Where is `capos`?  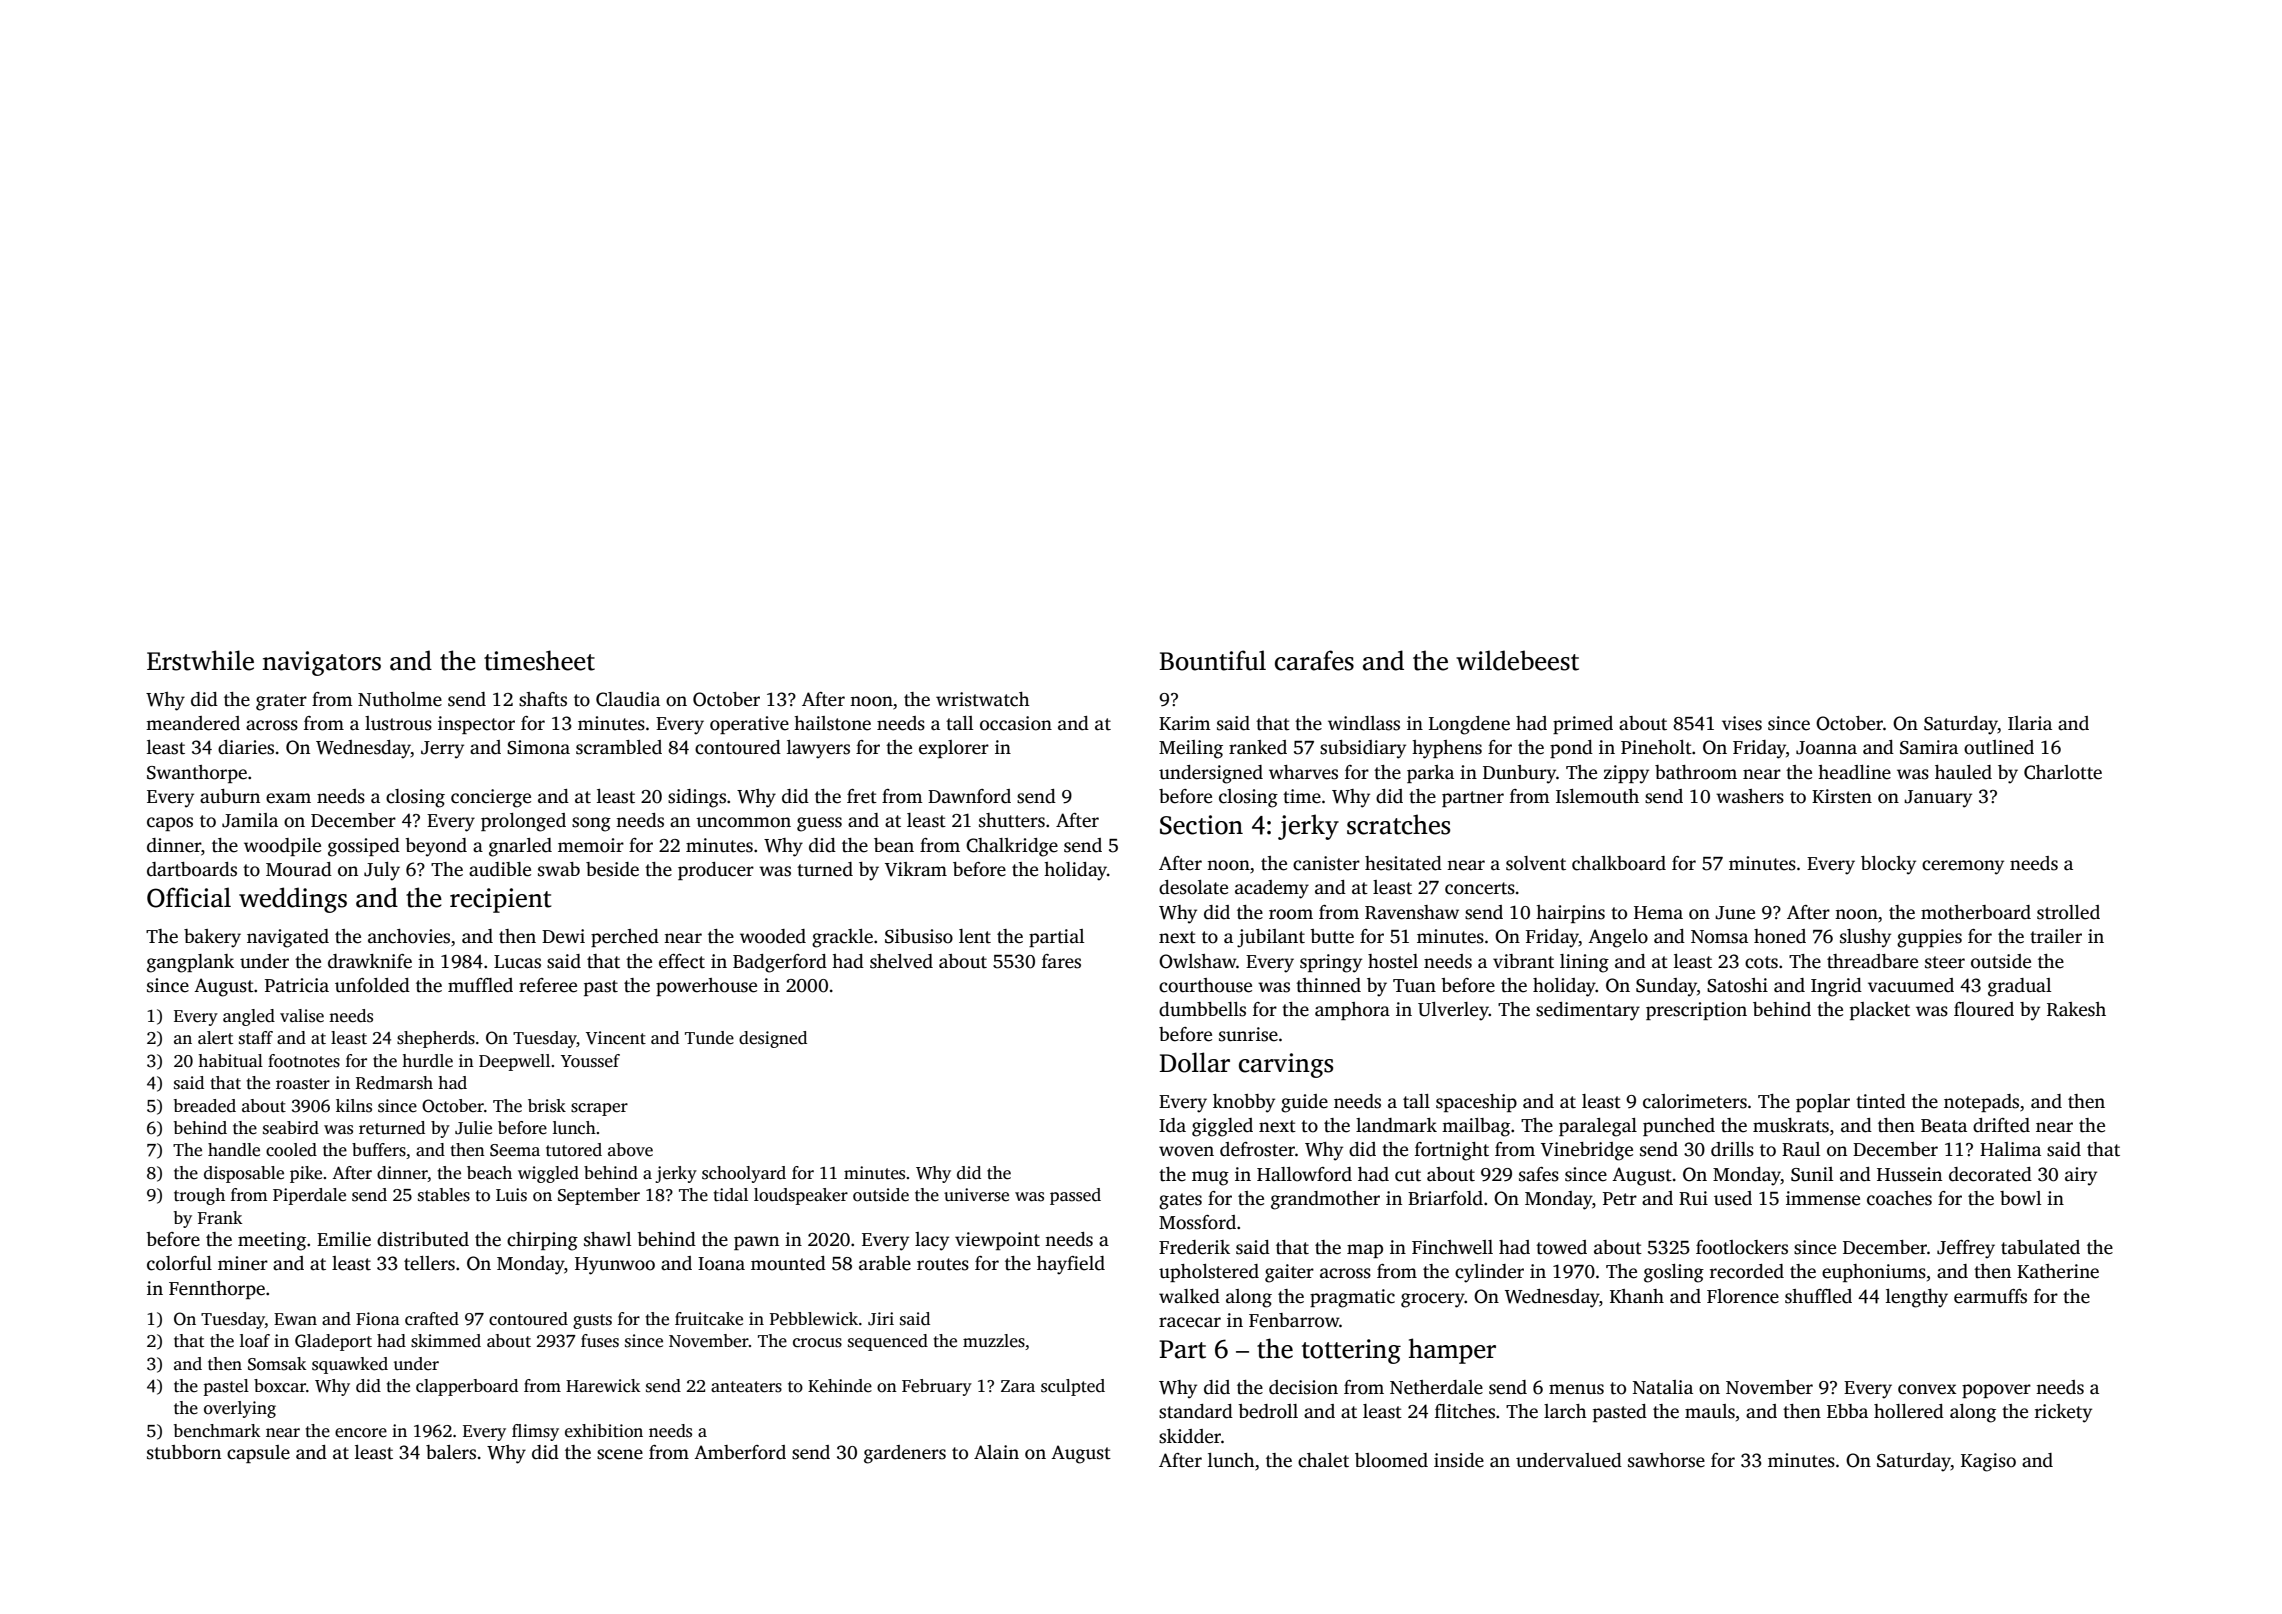 capos is located at coordinates (170, 824).
